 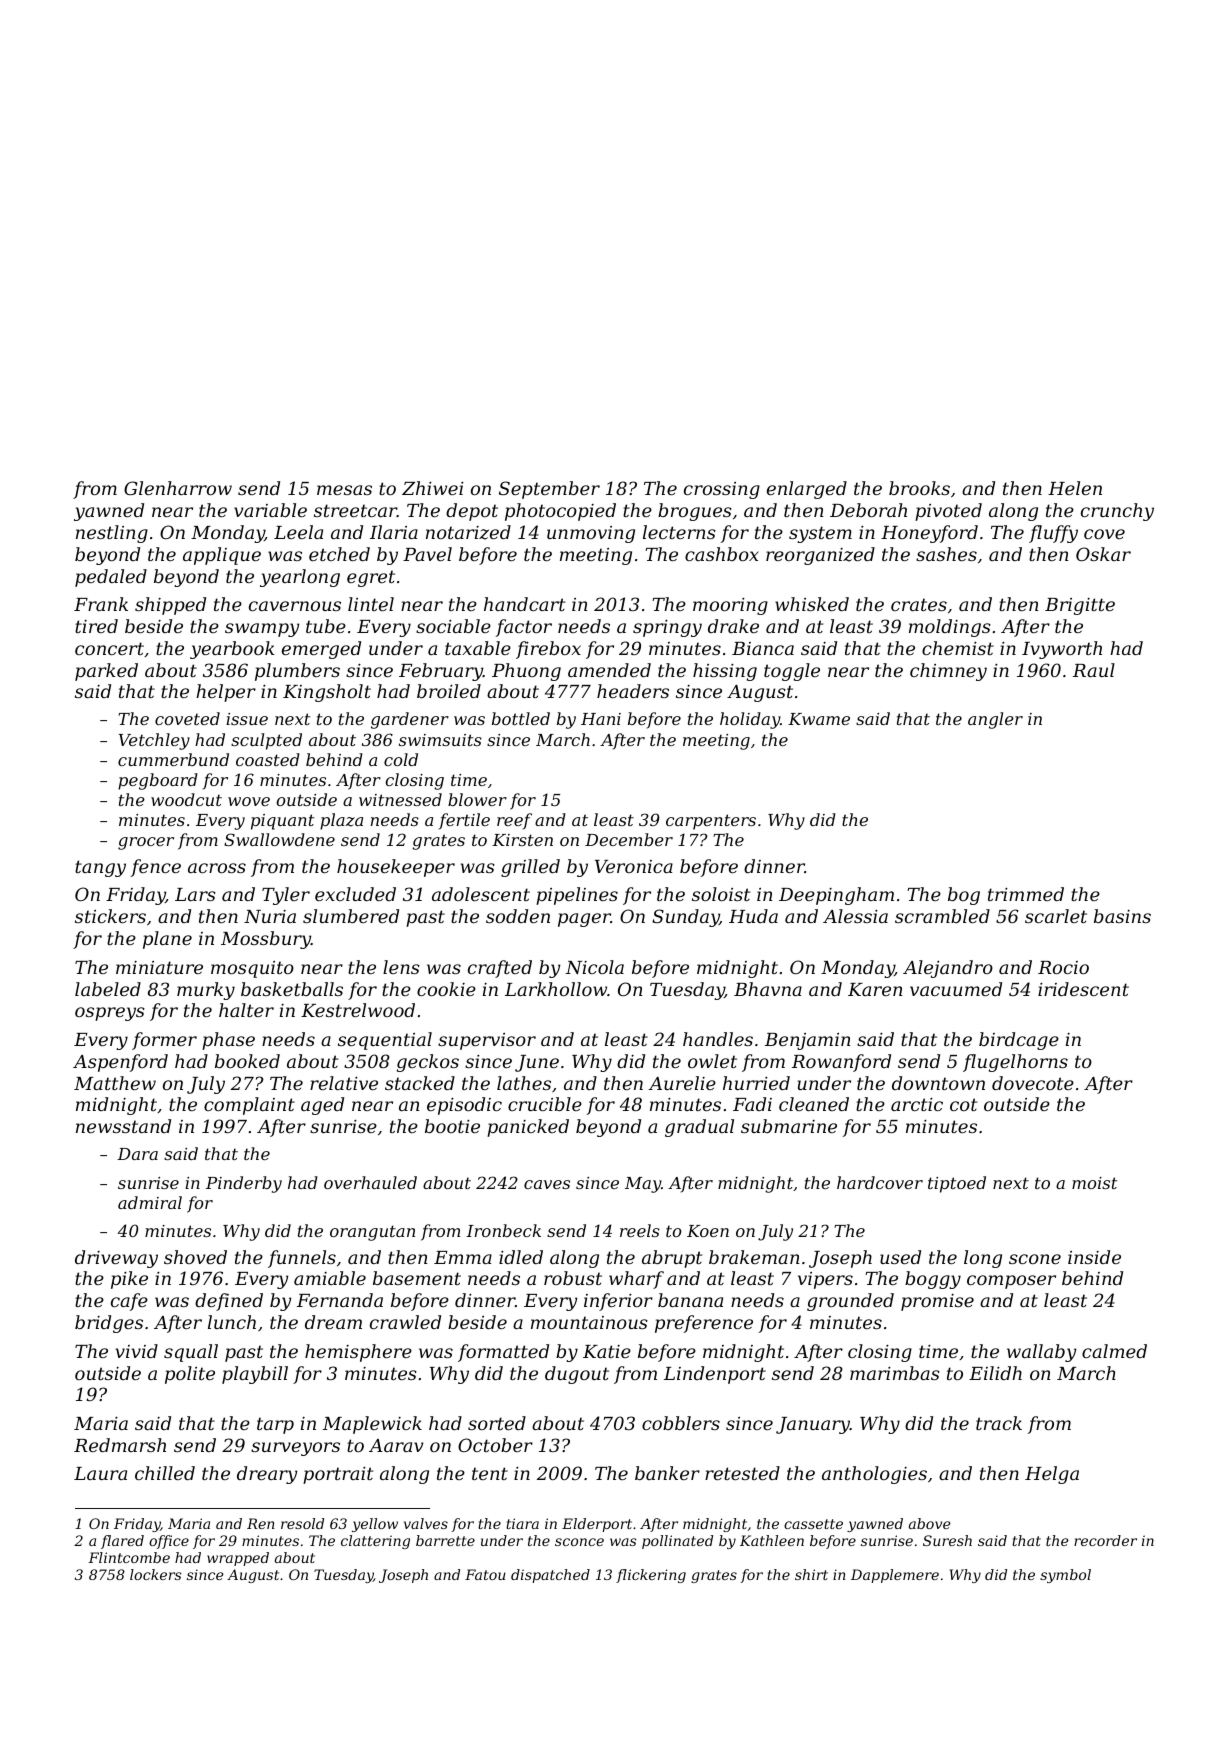 I want to click on Bhavna, so click(x=768, y=989).
